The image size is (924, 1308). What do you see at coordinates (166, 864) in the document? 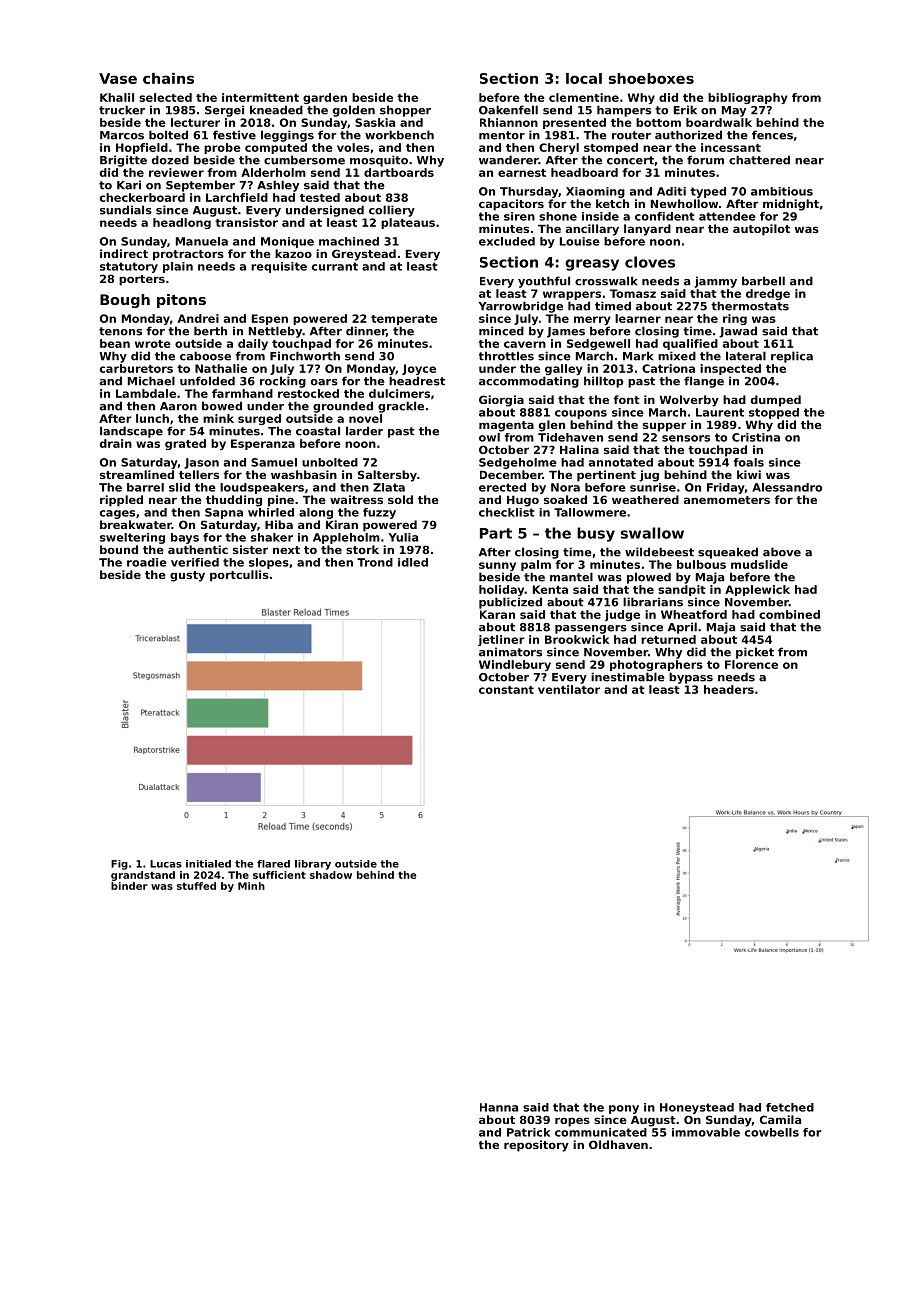
I see `Lucas` at bounding box center [166, 864].
